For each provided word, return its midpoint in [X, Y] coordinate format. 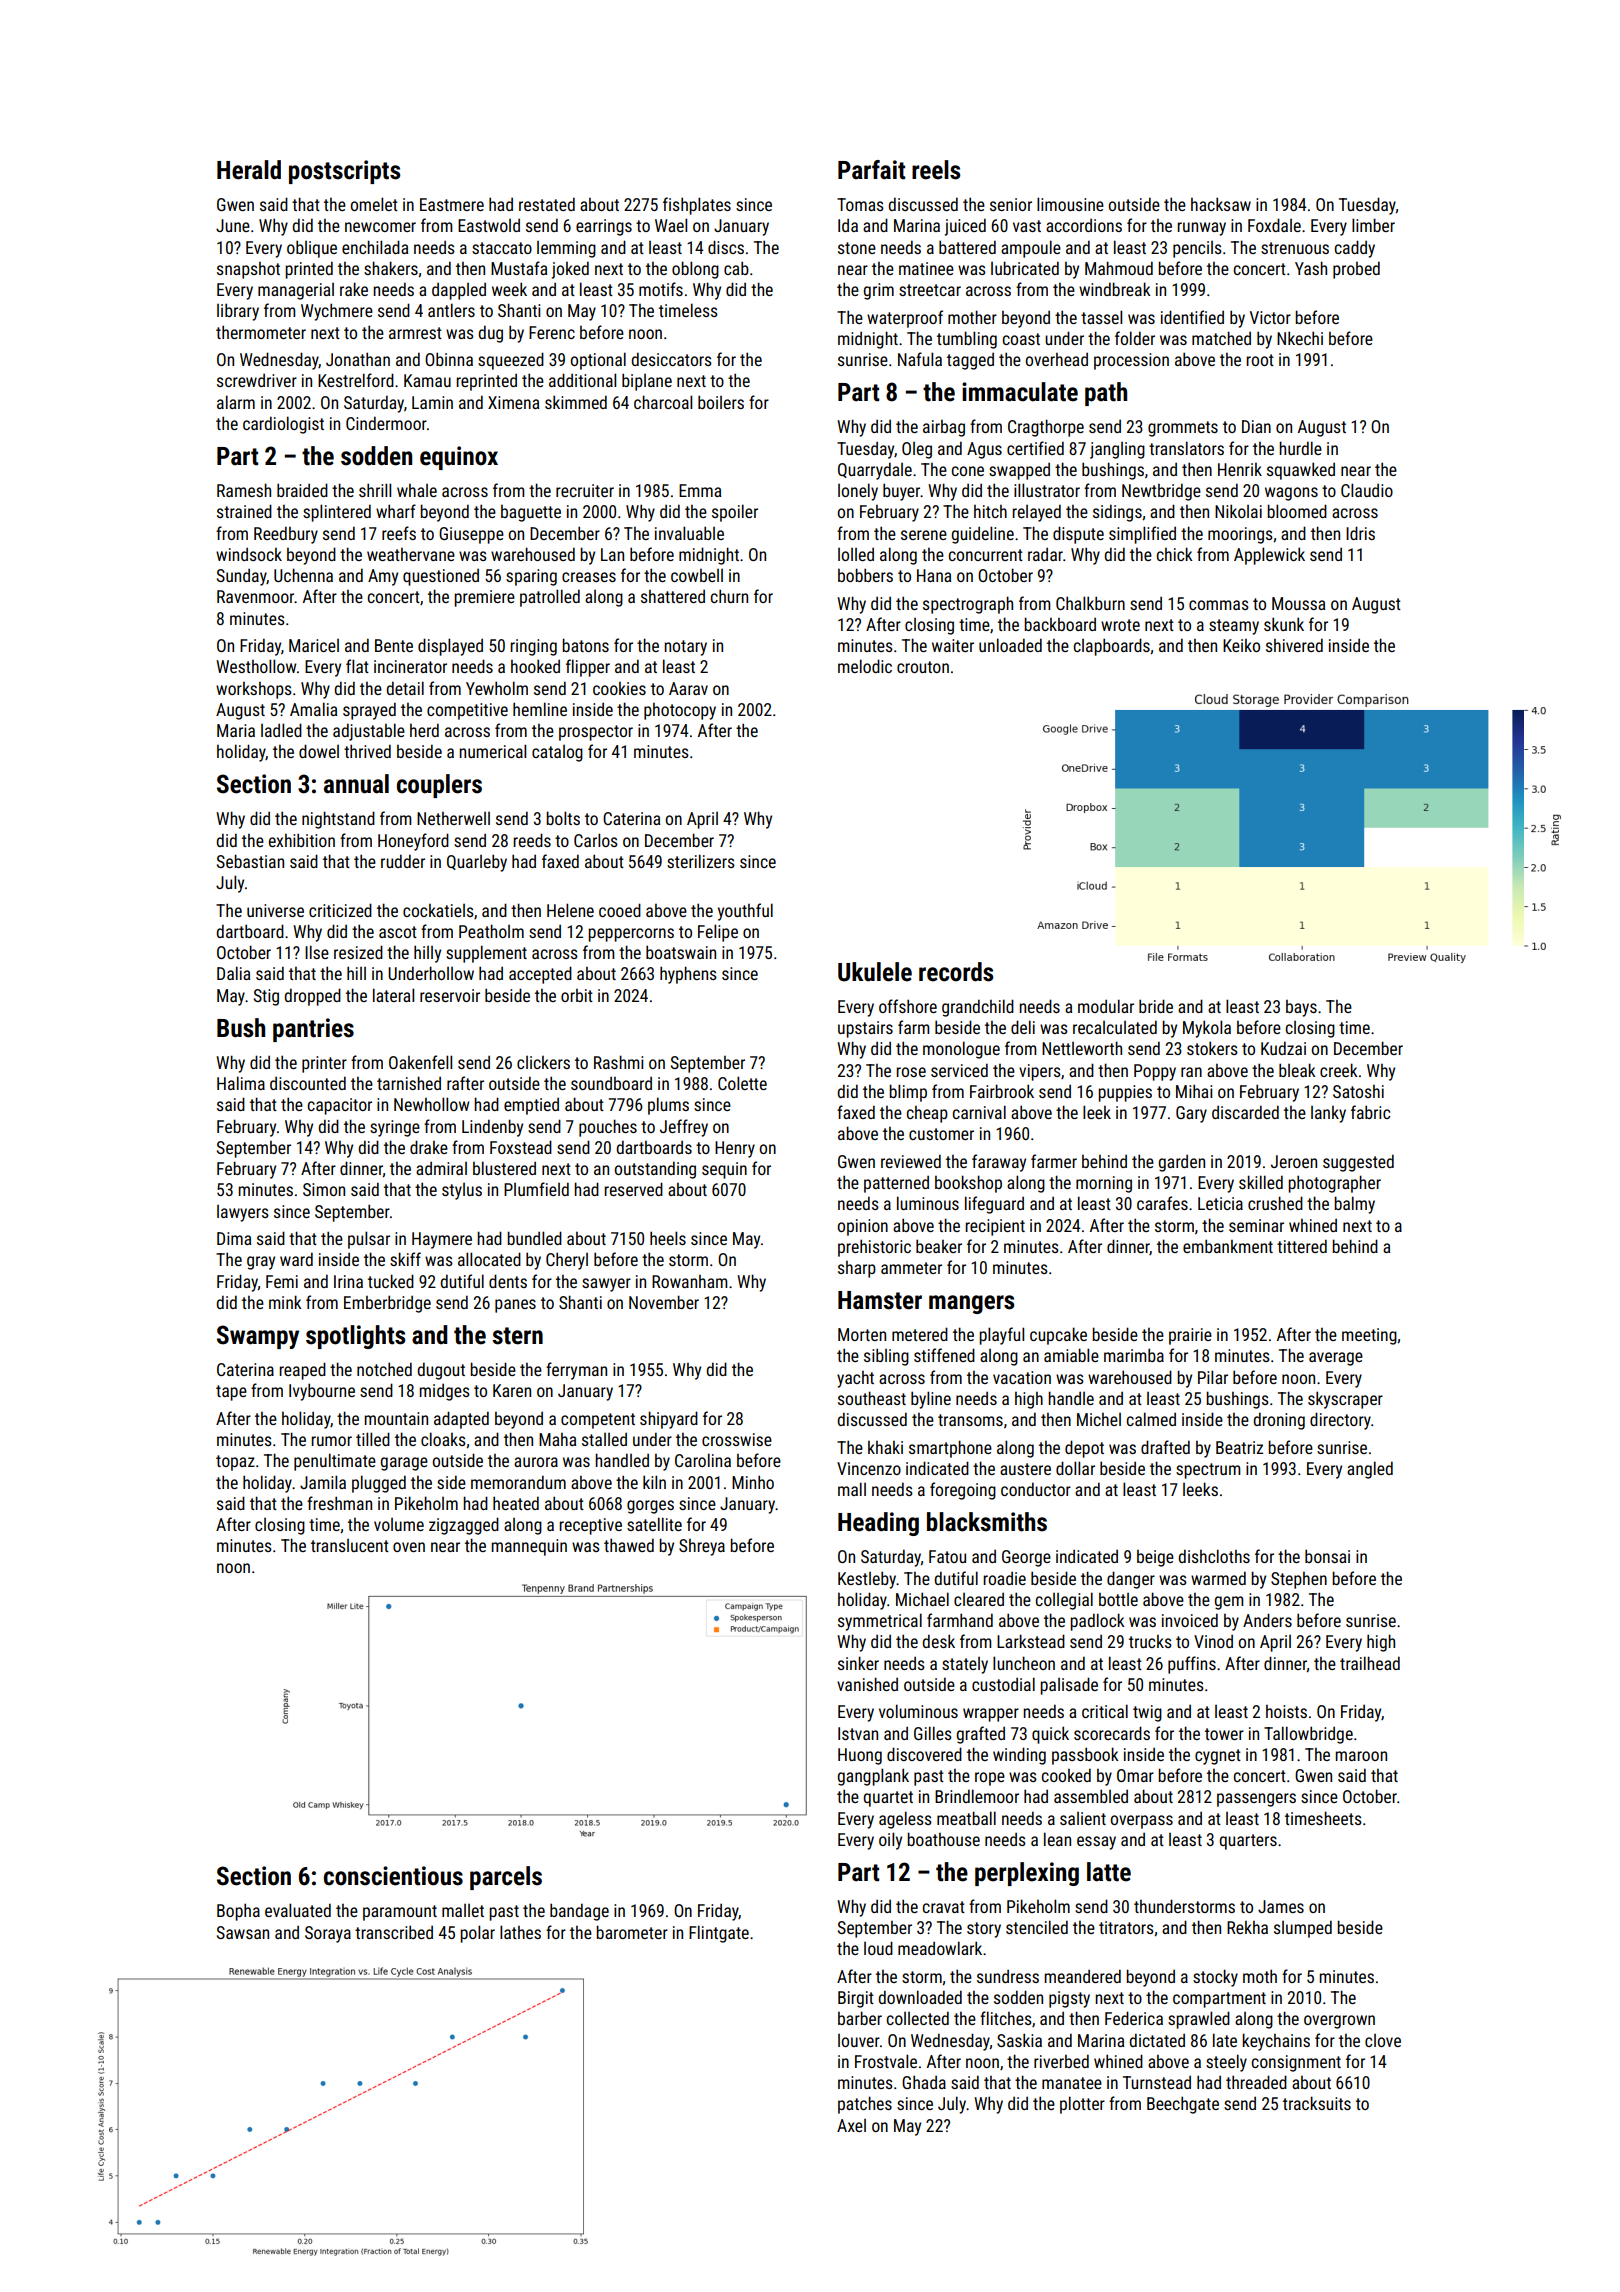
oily [890, 1841]
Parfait [871, 170]
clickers [543, 1062]
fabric [1370, 1112]
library [238, 312]
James [1281, 1906]
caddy [1355, 249]
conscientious [393, 1876]
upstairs [865, 1029]
